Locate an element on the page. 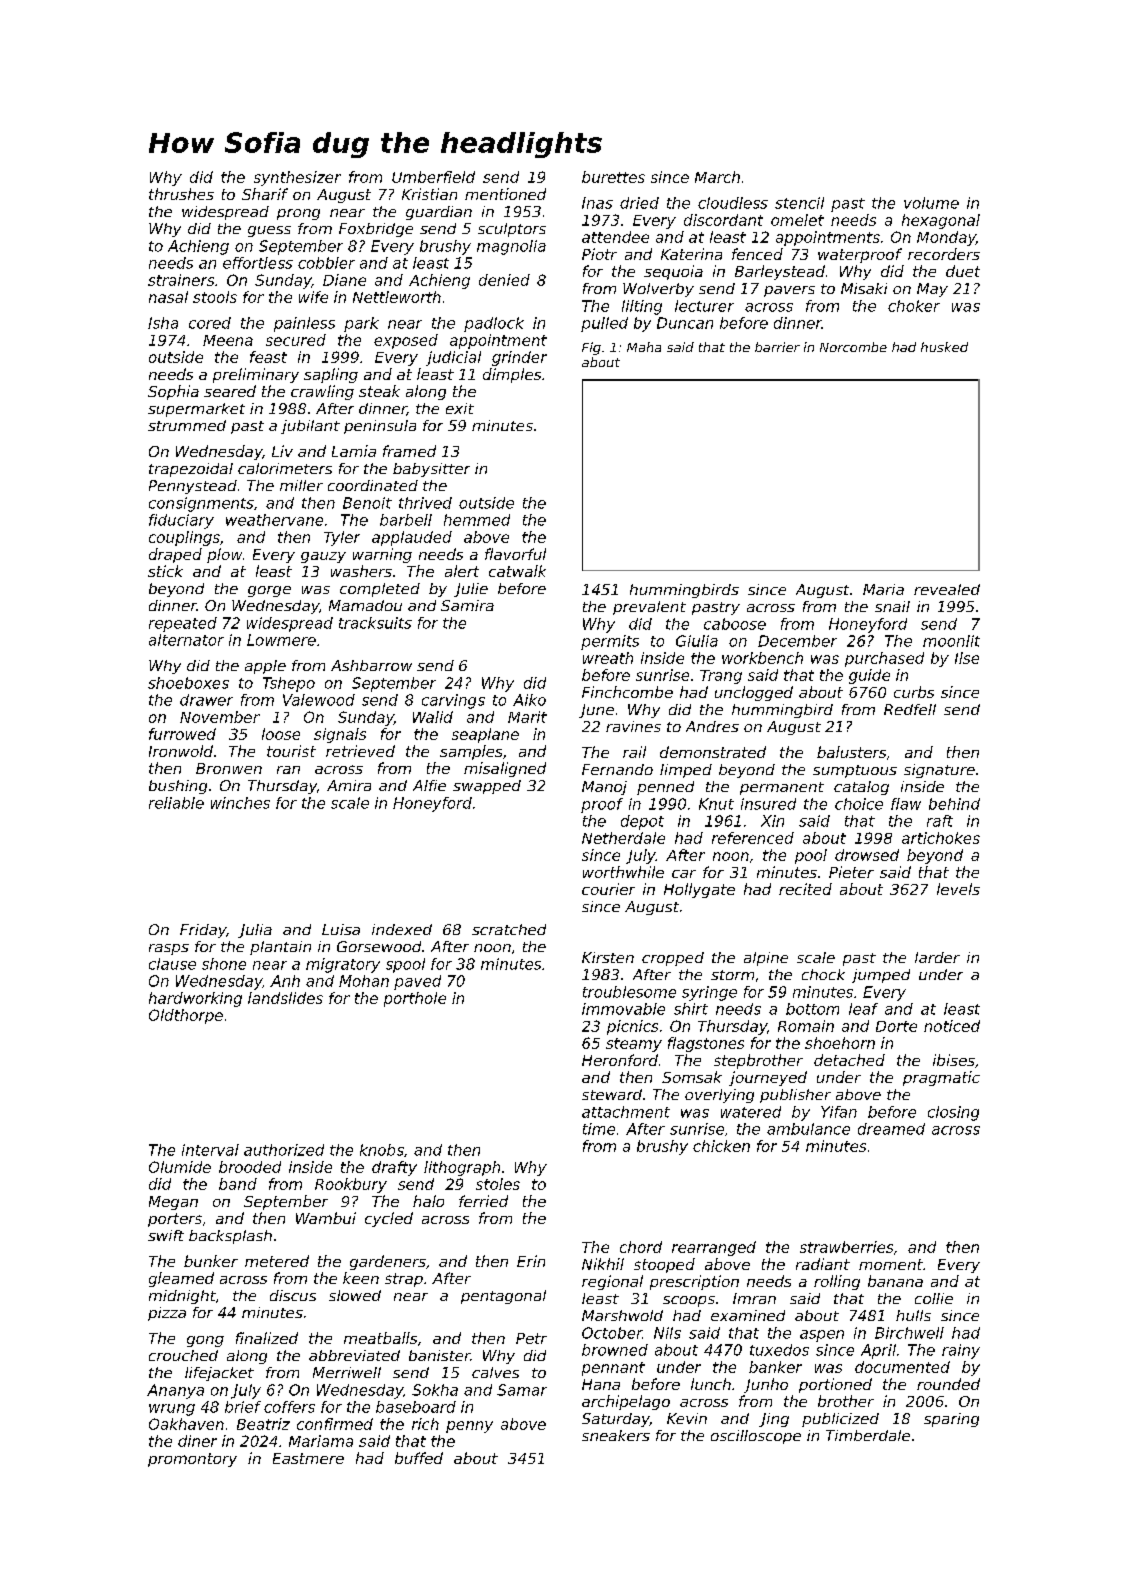  catwalk is located at coordinates (517, 571).
